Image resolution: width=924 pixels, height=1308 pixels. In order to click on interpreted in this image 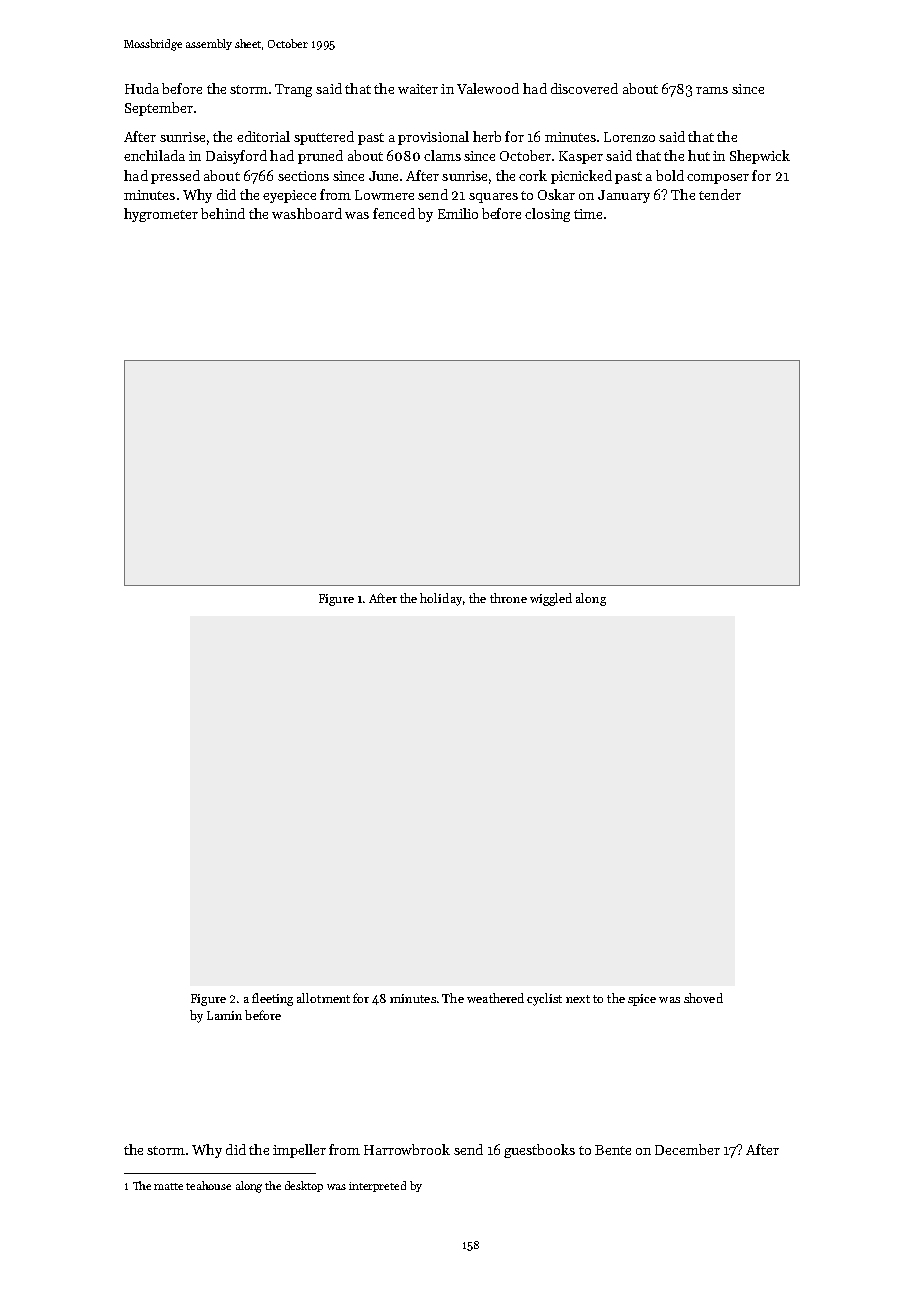, I will do `click(377, 1186)`.
